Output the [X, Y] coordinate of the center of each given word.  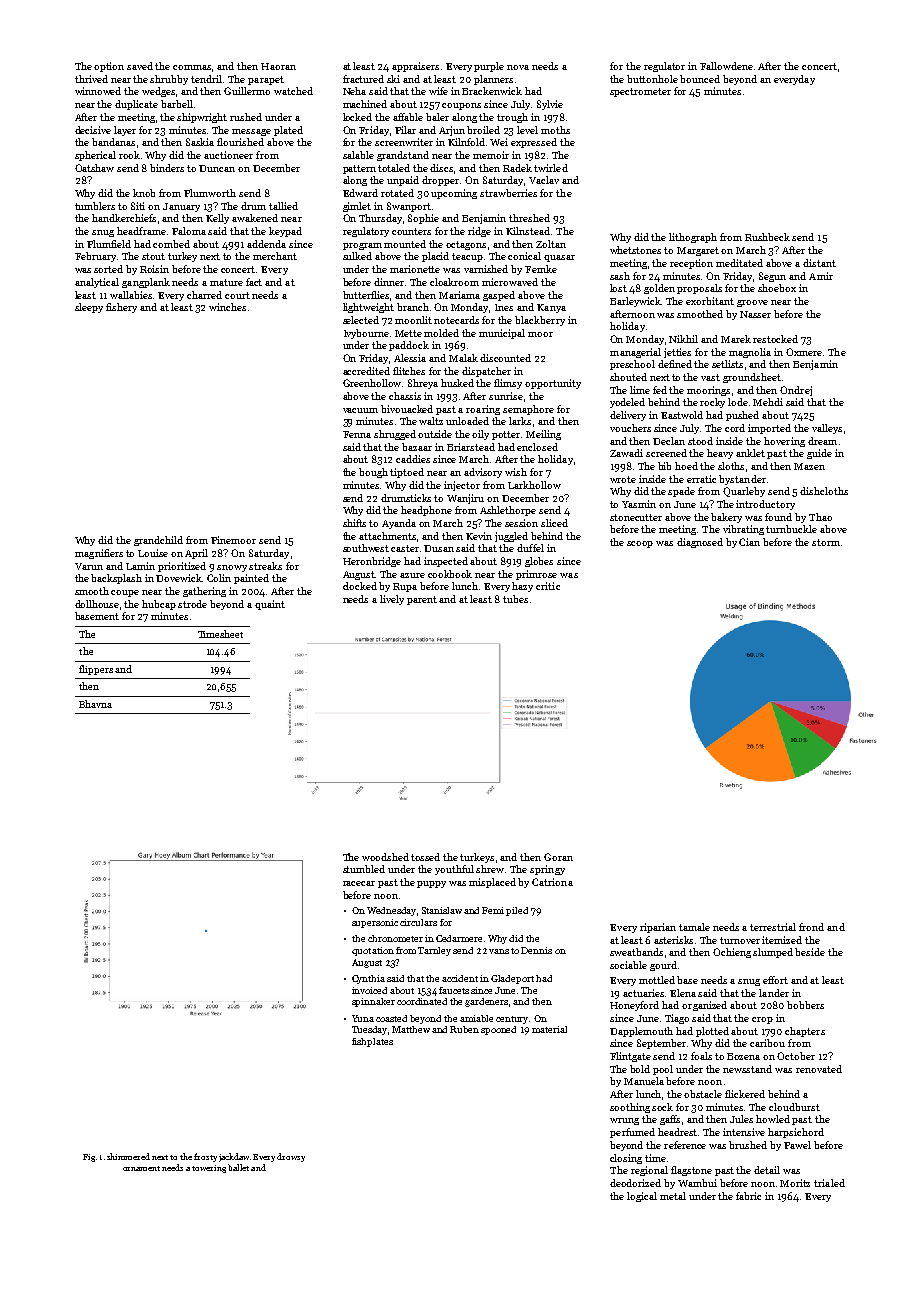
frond [811, 927]
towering [209, 1169]
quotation [373, 951]
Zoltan [551, 244]
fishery [121, 308]
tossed [425, 857]
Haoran [278, 66]
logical [642, 1197]
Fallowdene [726, 66]
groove [752, 303]
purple [489, 67]
